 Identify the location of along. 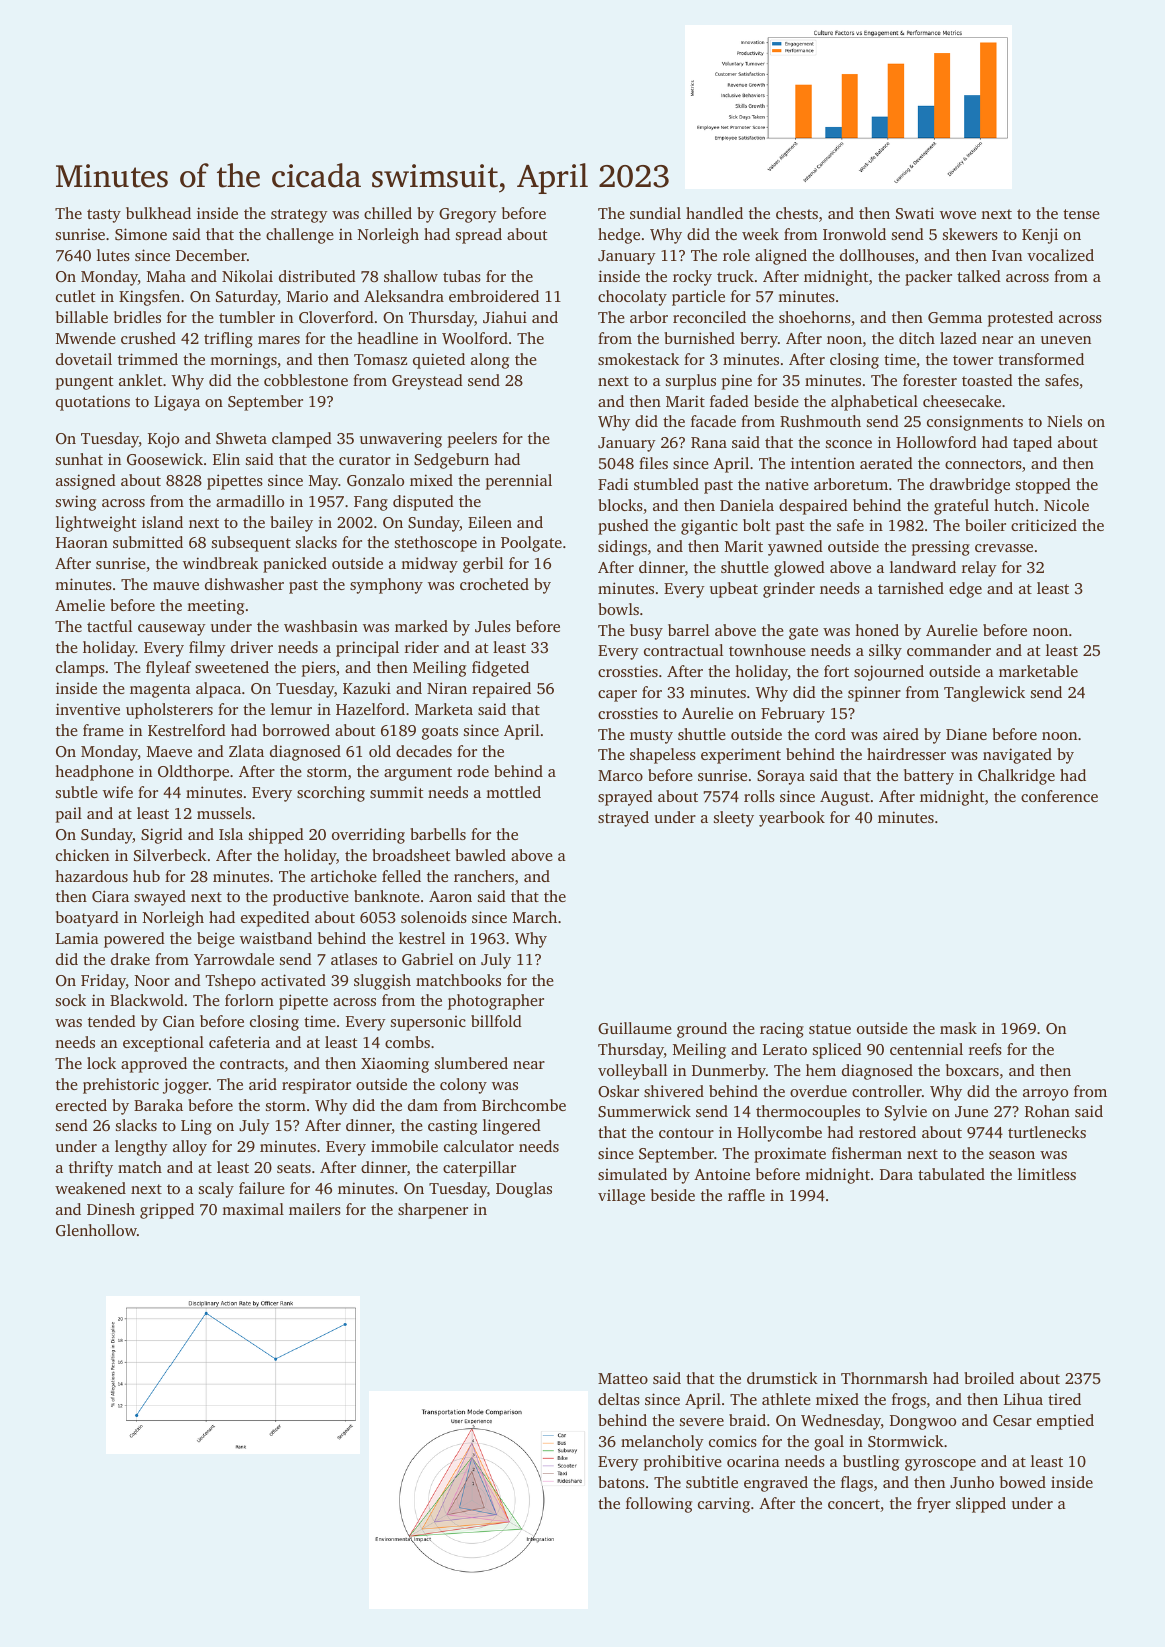
(490, 361).
